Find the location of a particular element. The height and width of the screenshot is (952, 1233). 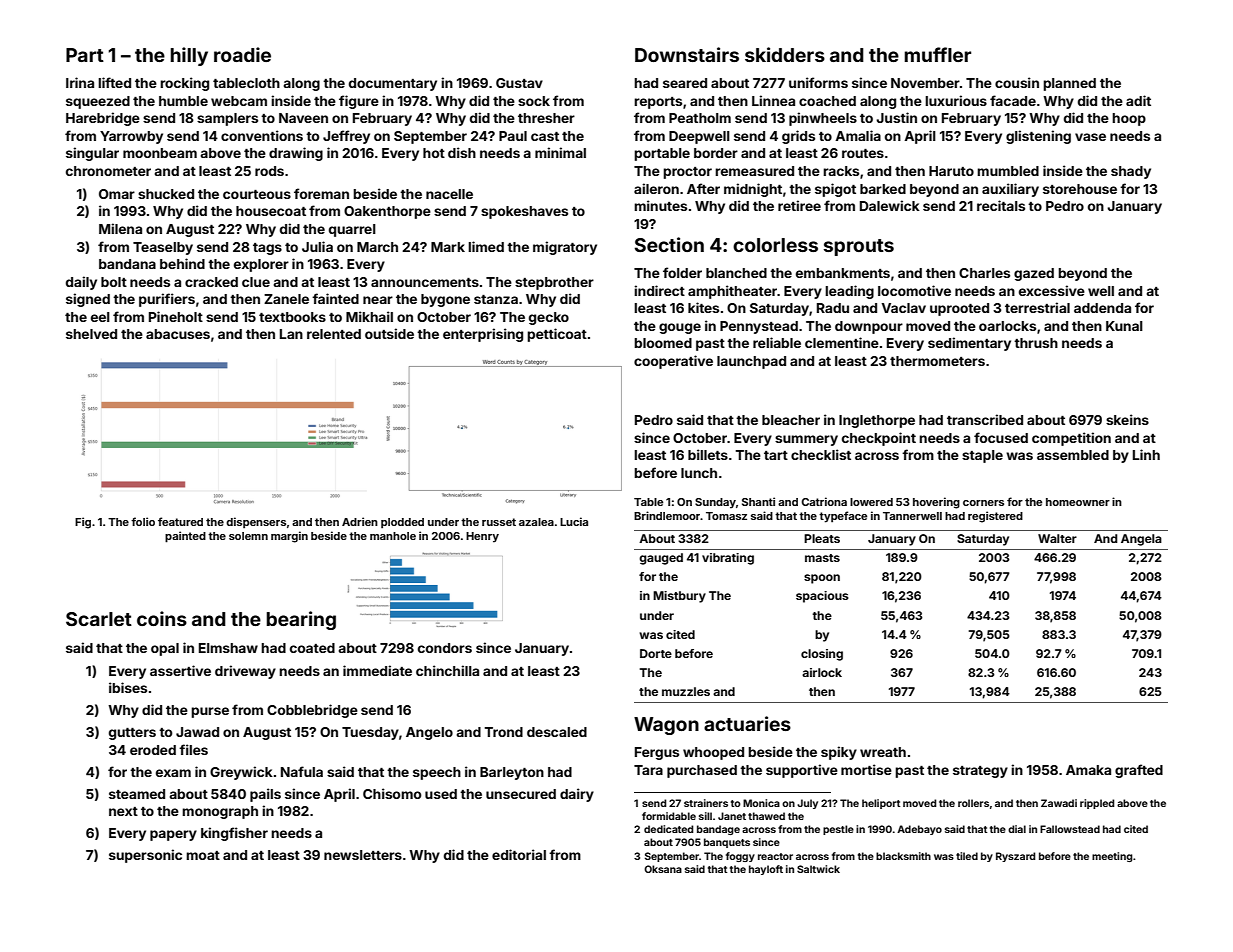

Lucia is located at coordinates (574, 521).
